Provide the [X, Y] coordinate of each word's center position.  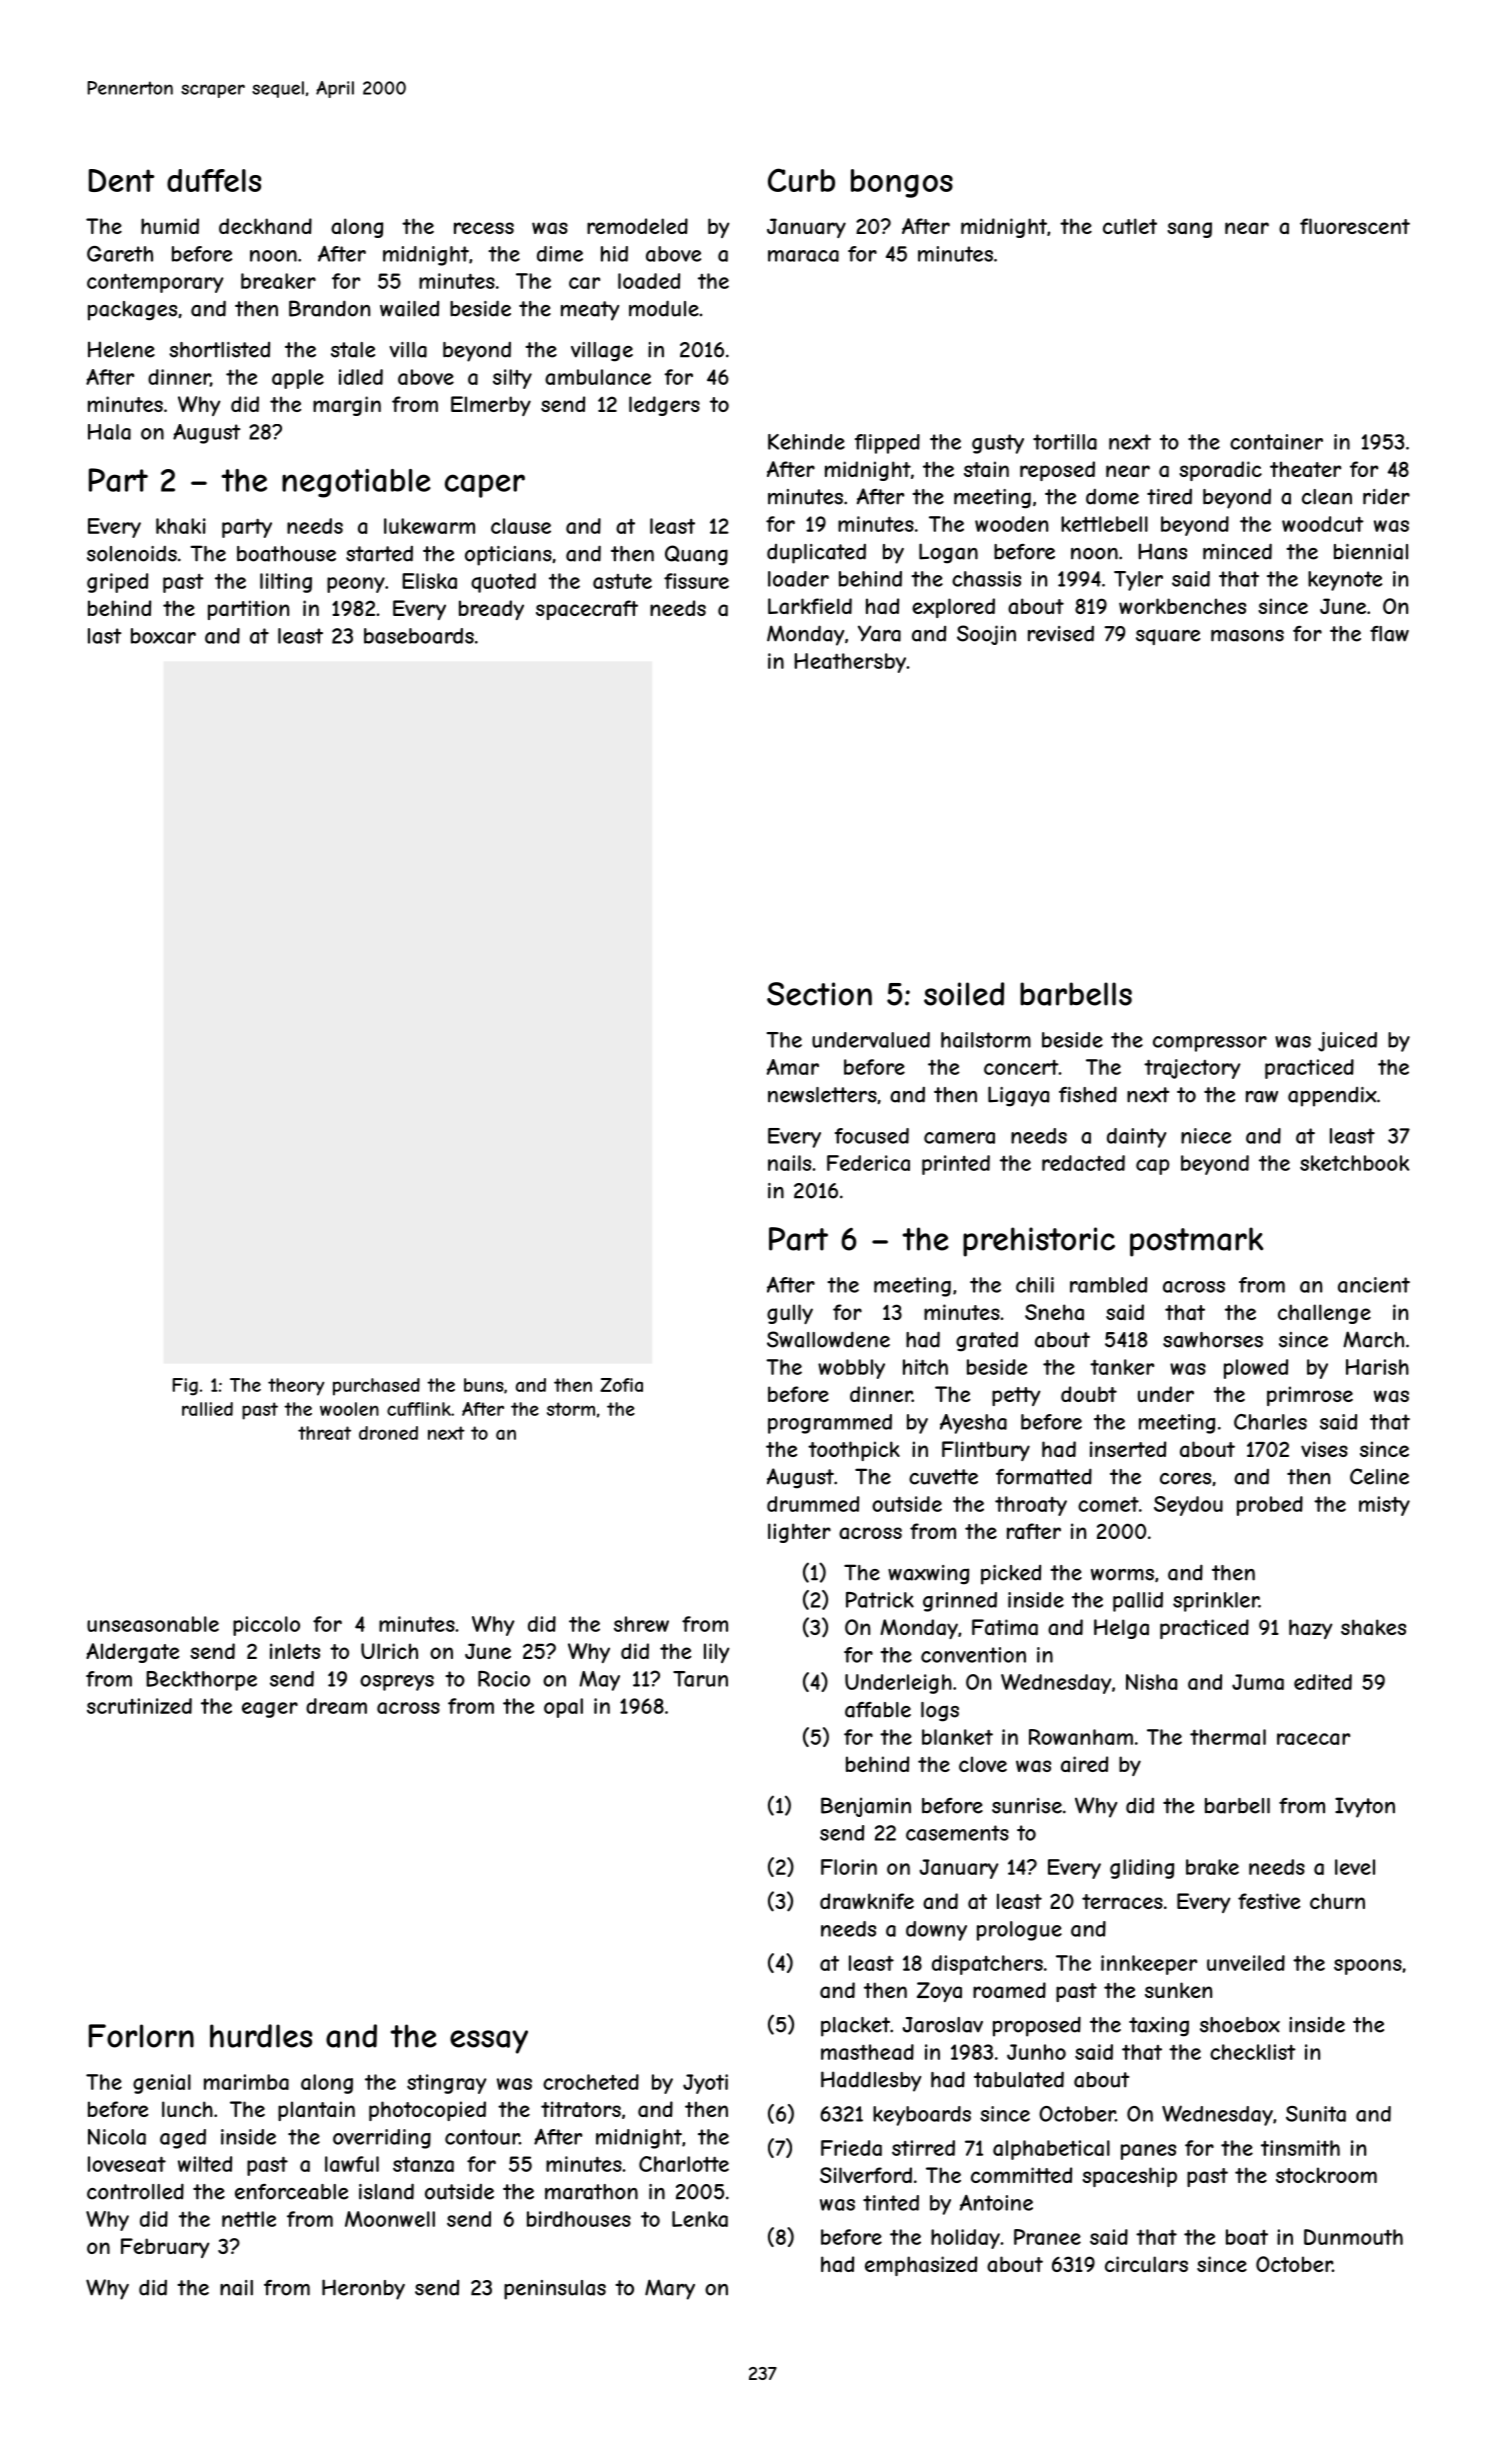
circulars [1146, 2264]
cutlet [1130, 226]
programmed [830, 1424]
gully [790, 1314]
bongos [902, 183]
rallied [207, 1409]
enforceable [291, 2192]
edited [1323, 1682]
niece [1206, 1136]
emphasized [921, 2266]
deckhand [265, 226]
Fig [185, 1387]
